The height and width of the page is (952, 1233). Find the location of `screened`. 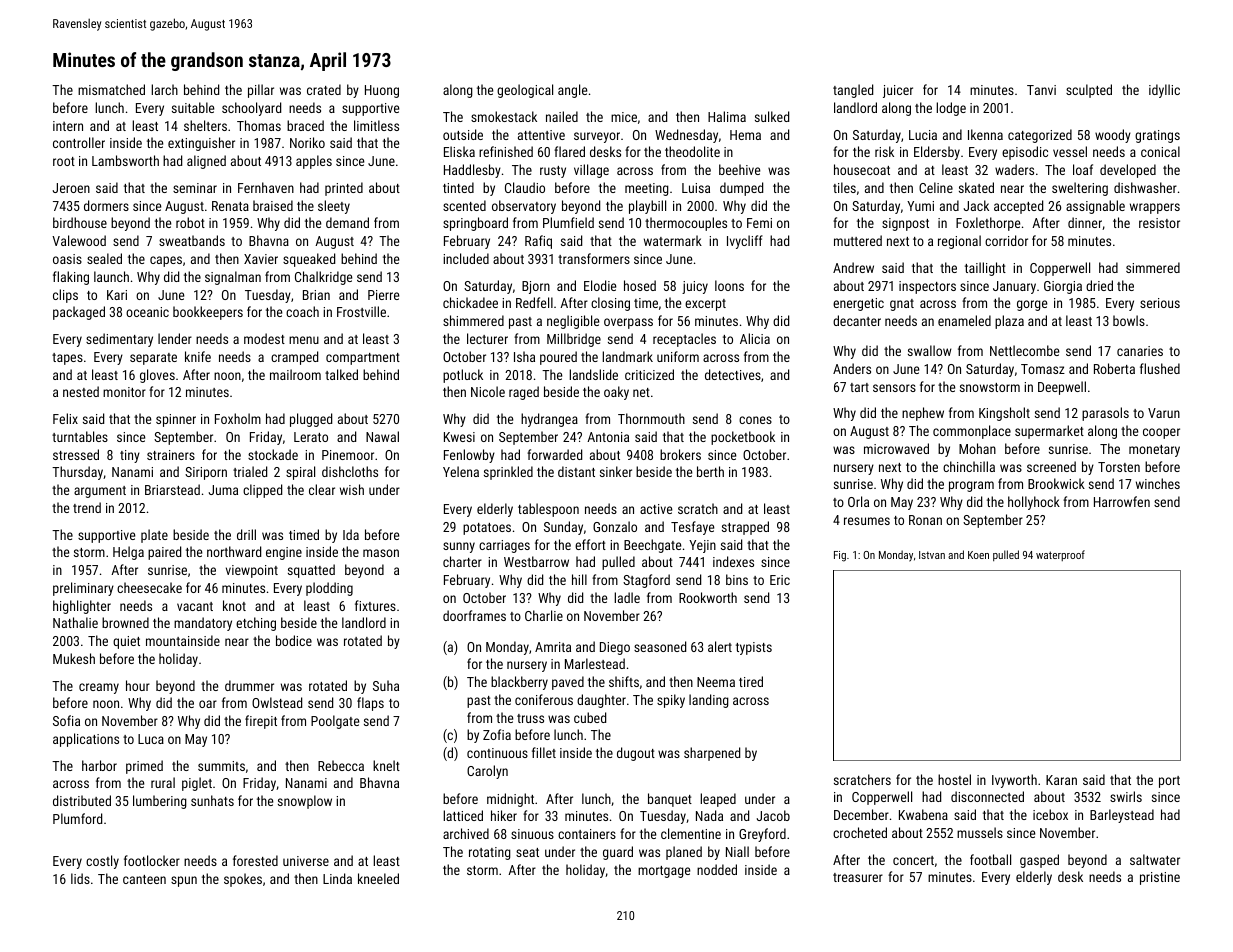

screened is located at coordinates (1051, 466).
